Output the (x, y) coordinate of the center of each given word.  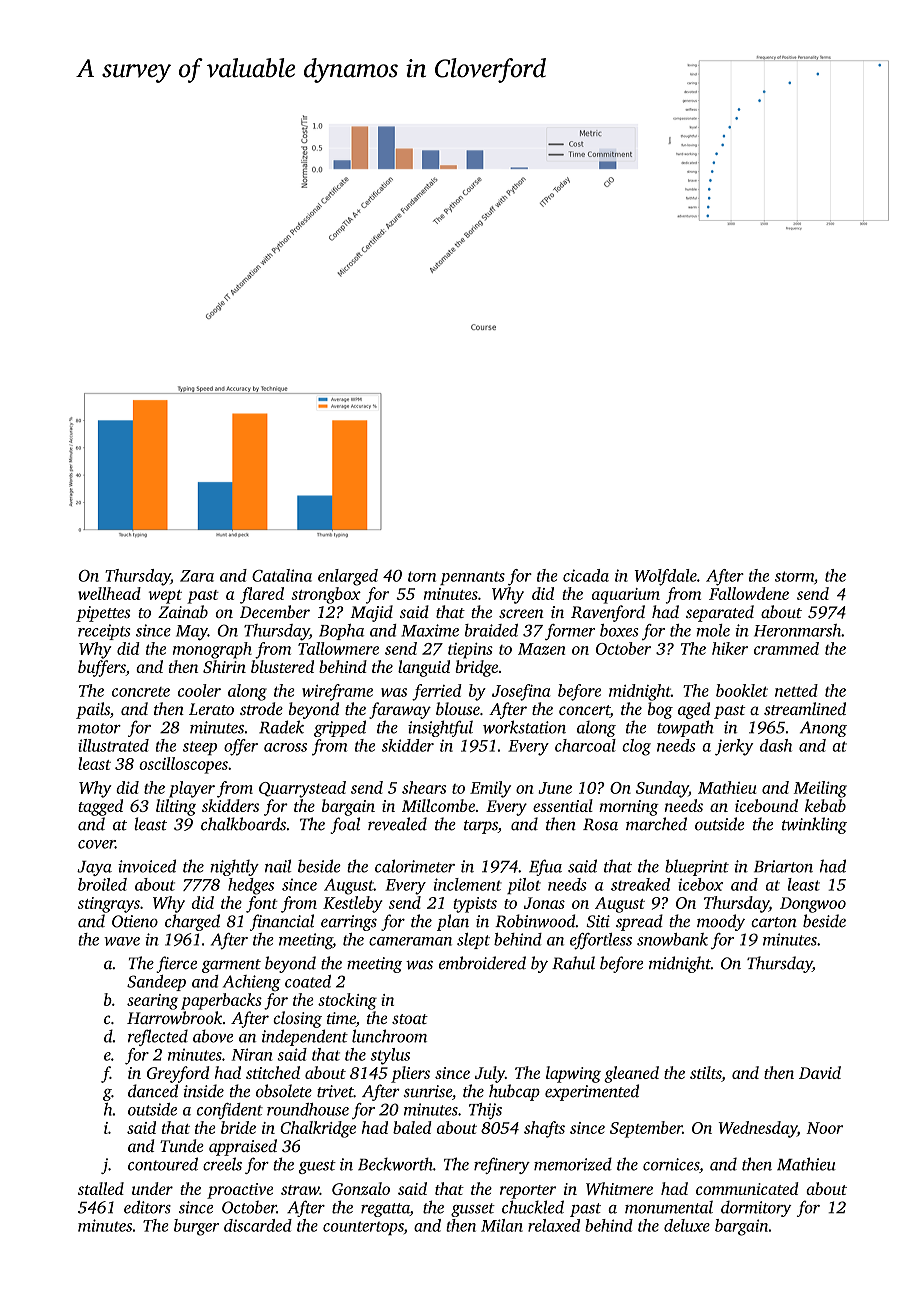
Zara (197, 576)
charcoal (585, 745)
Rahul (573, 963)
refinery (502, 1165)
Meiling (820, 789)
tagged (100, 807)
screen (521, 613)
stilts (705, 1072)
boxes (619, 630)
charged (192, 922)
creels (222, 1164)
